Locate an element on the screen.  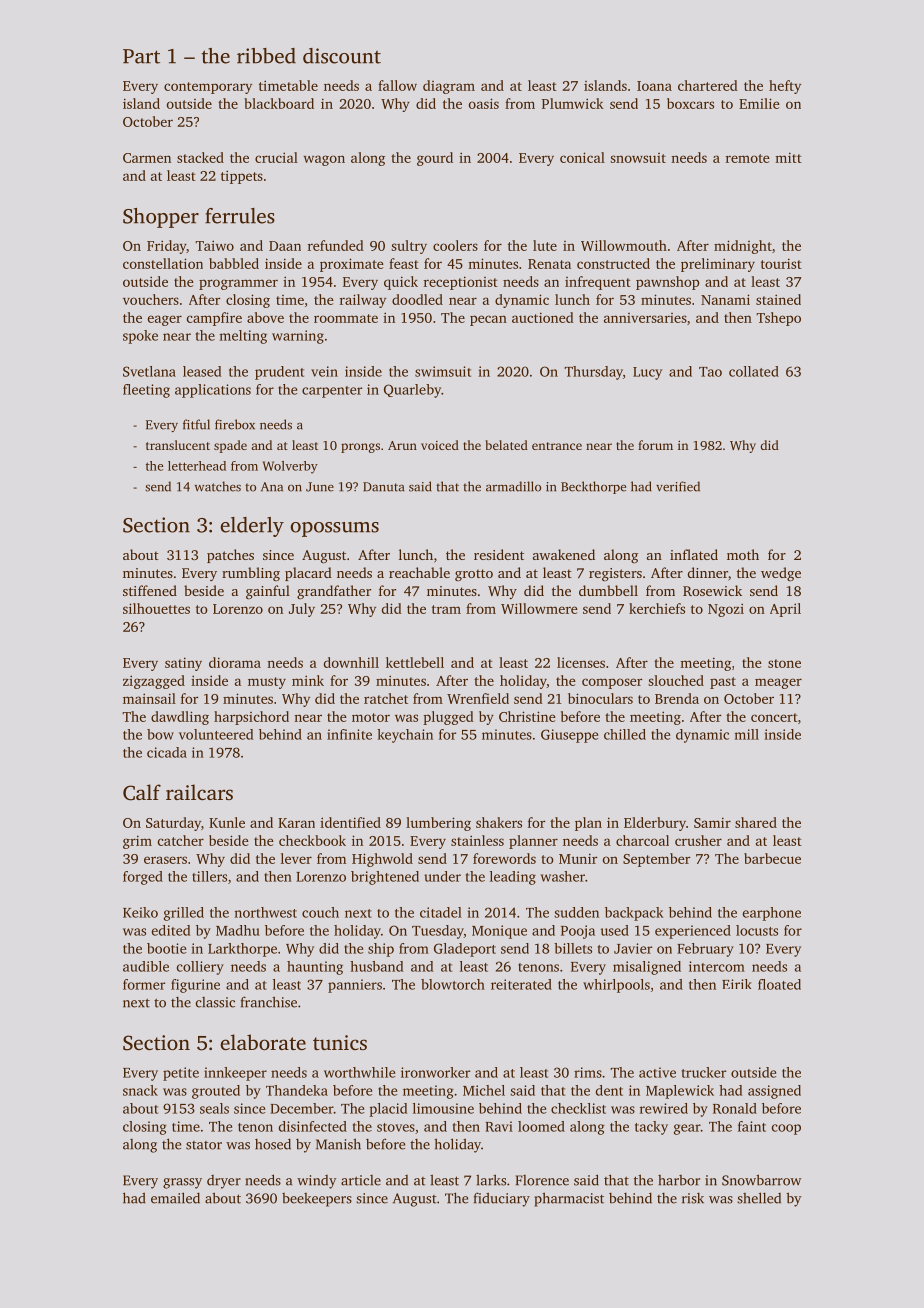
snack is located at coordinates (140, 1090).
